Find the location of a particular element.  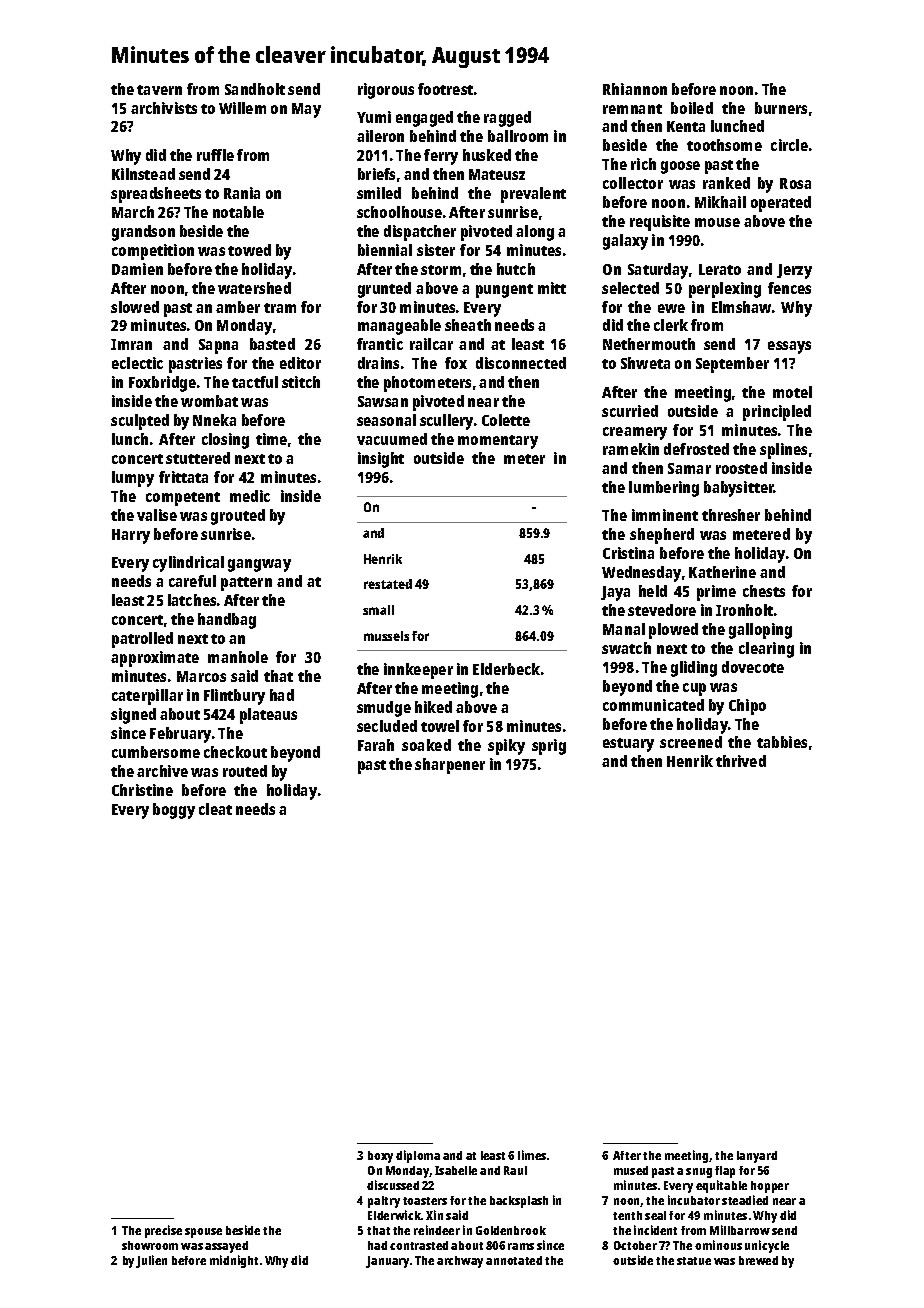

insight is located at coordinates (381, 460).
